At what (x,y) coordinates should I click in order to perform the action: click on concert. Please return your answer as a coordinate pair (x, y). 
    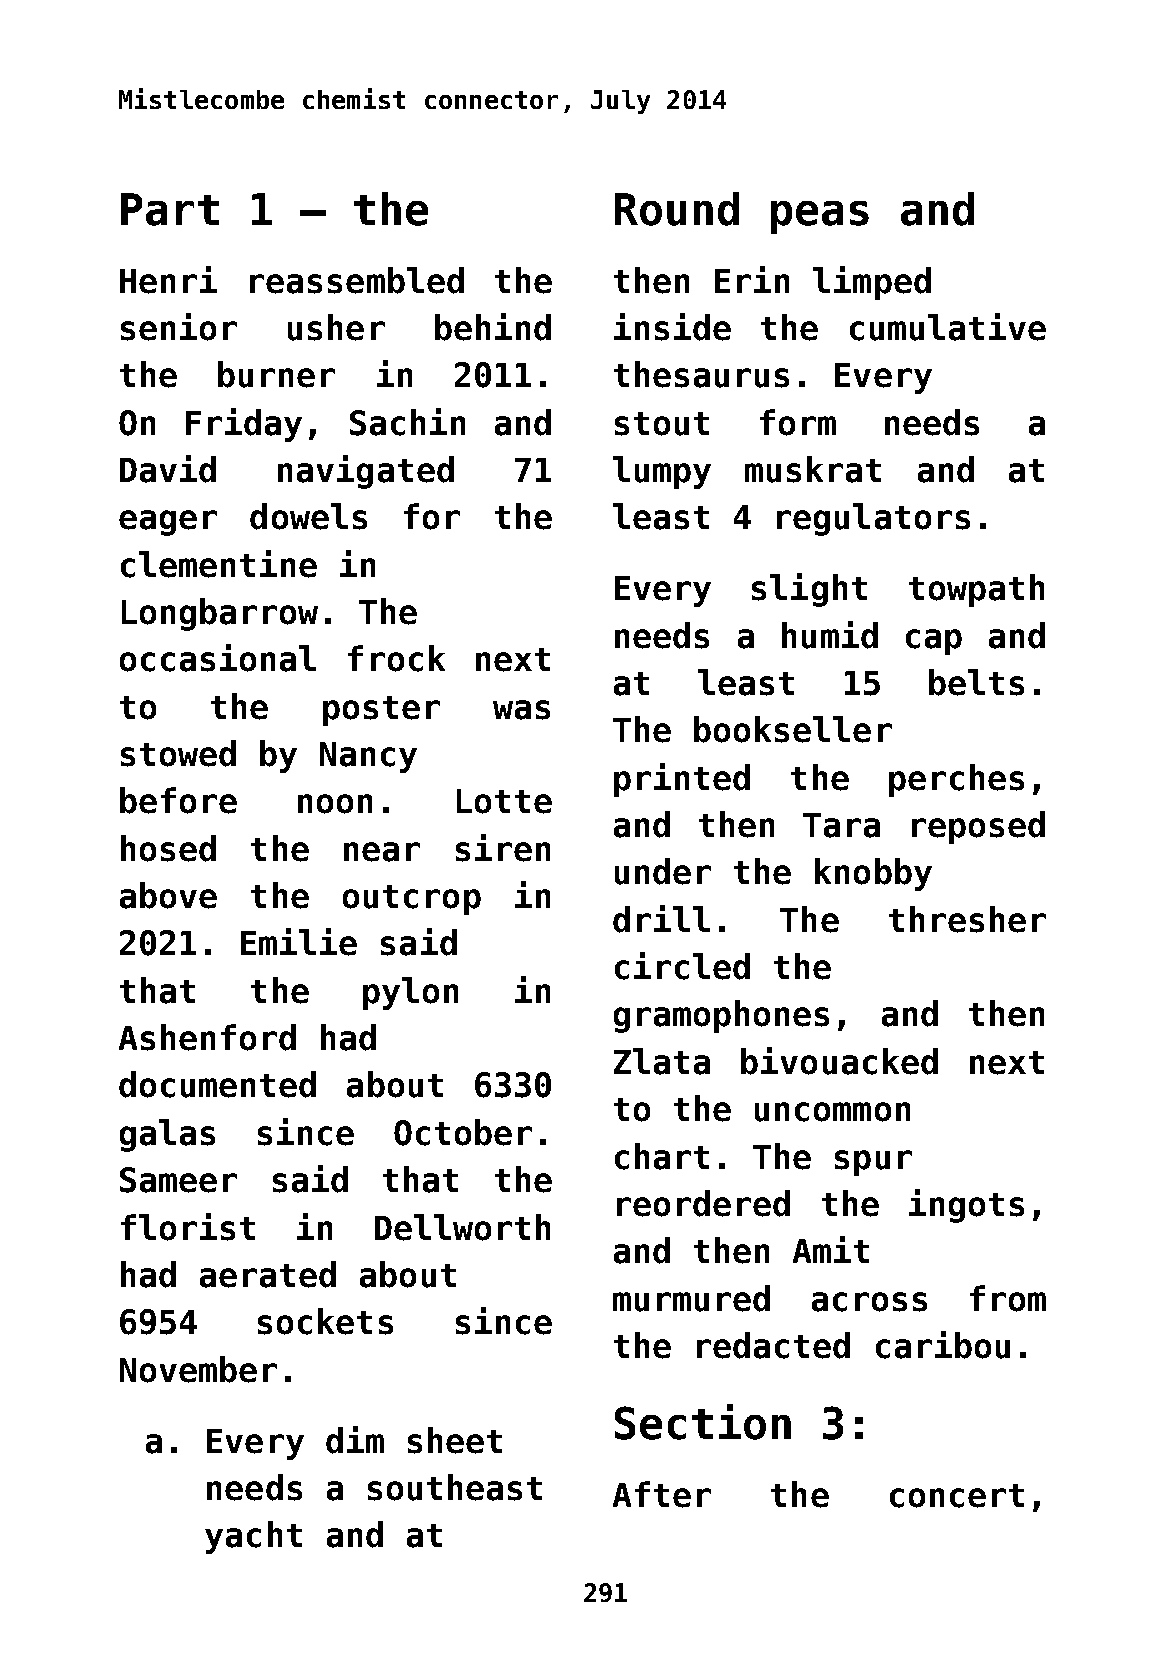
    Looking at the image, I should click on (957, 1496).
